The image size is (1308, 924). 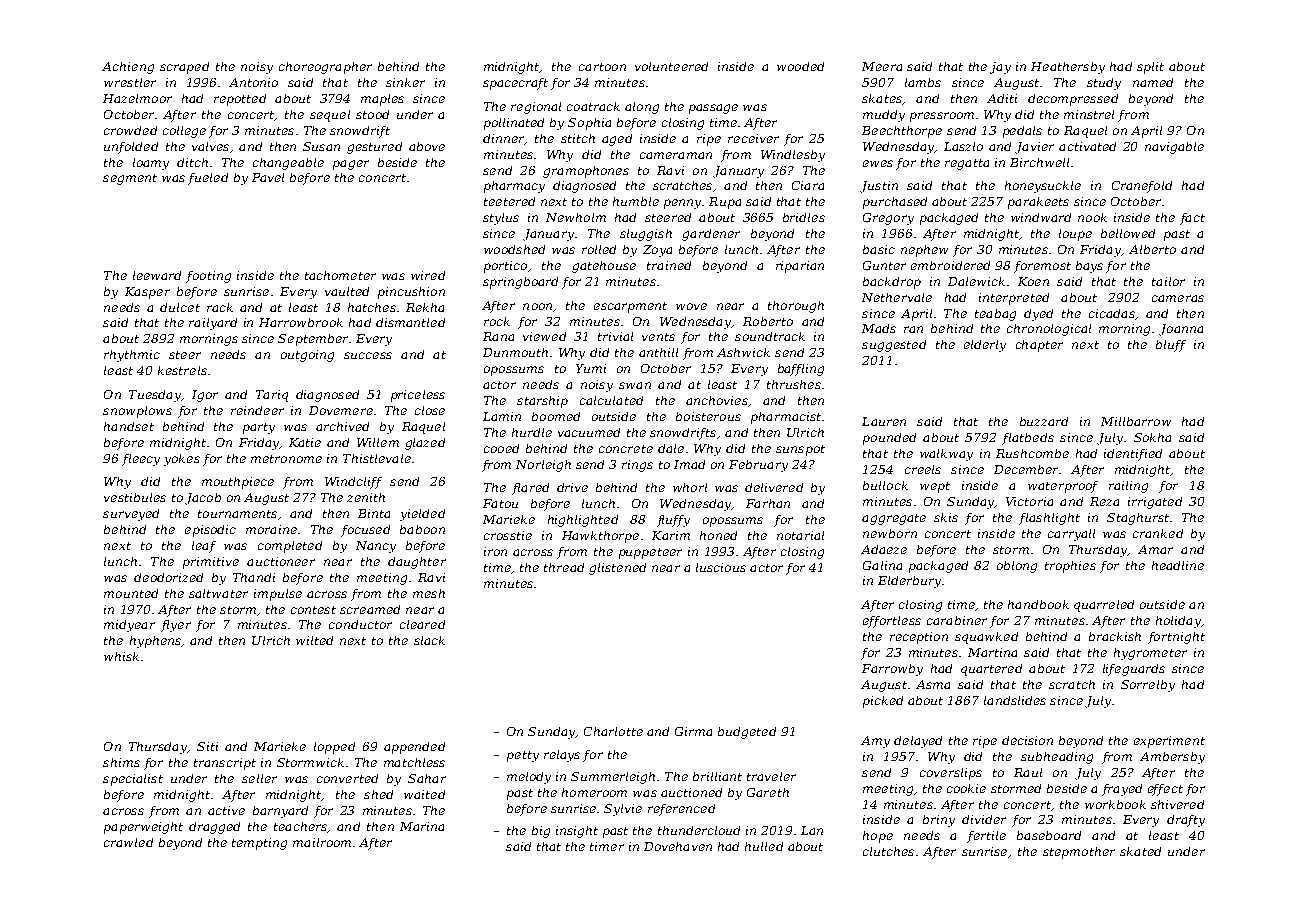 I want to click on Hawkthorpe, so click(x=600, y=537).
